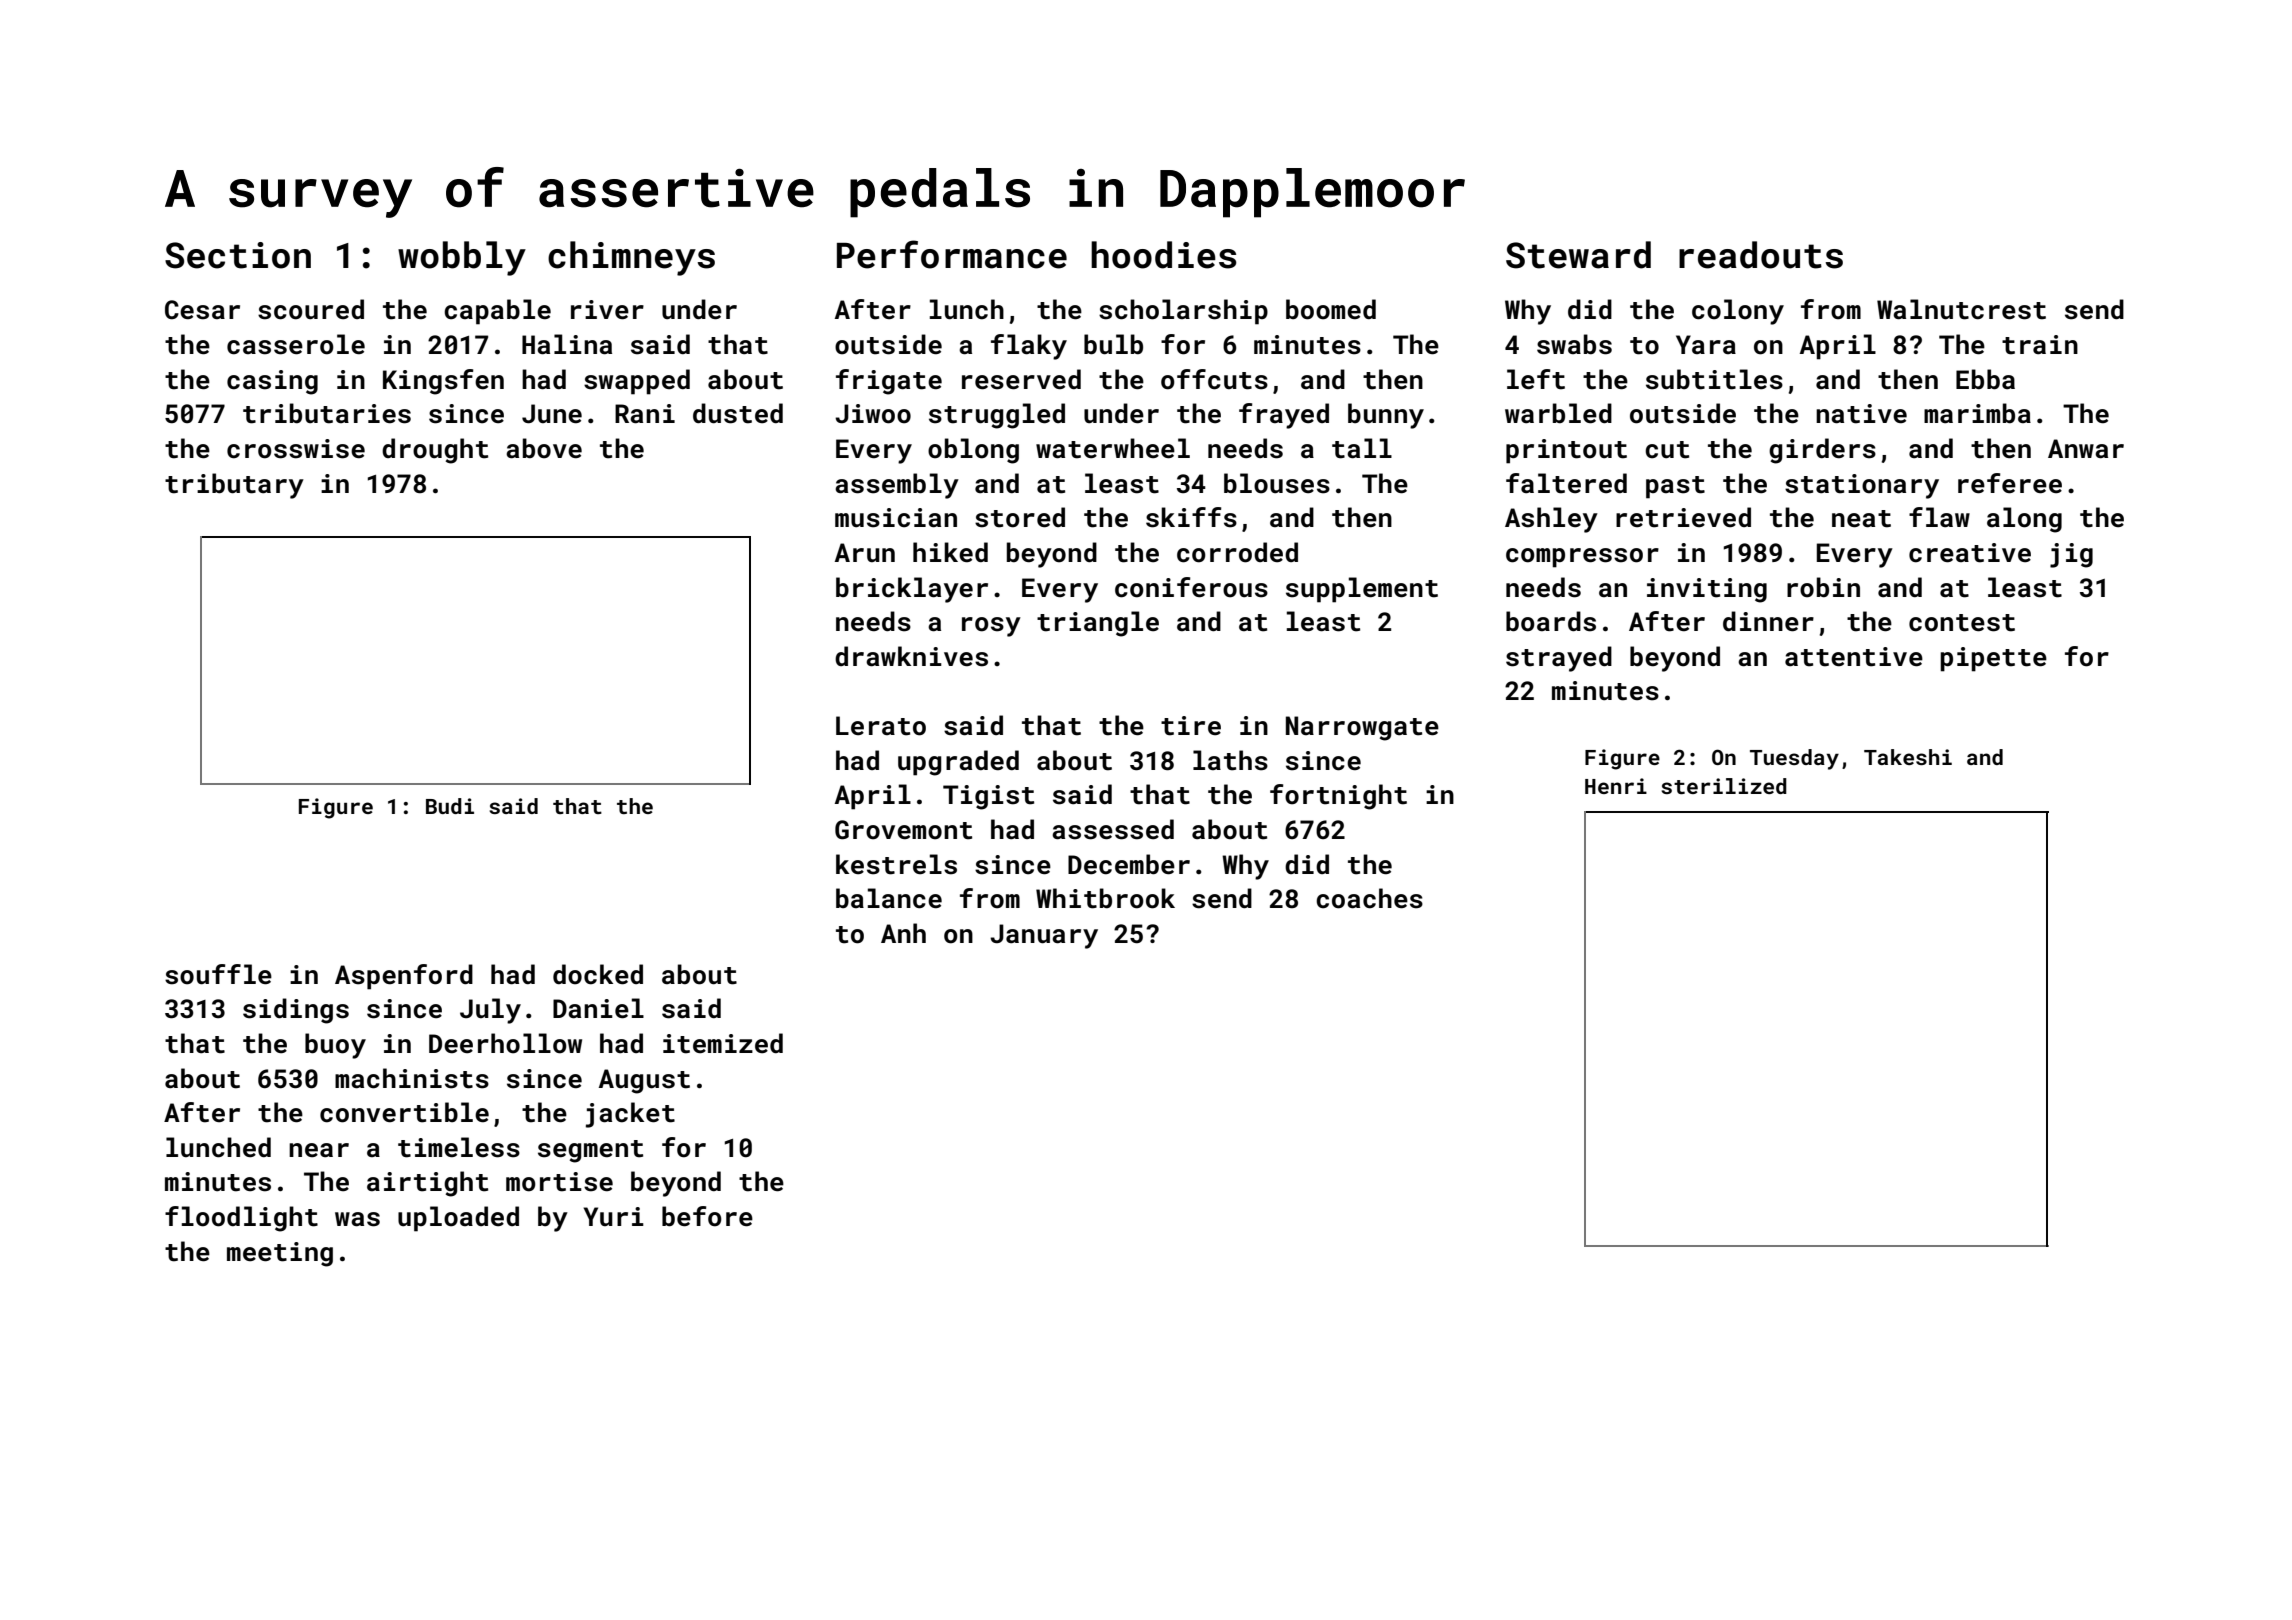  Describe the element at coordinates (707, 1216) in the page. I see `before` at that location.
